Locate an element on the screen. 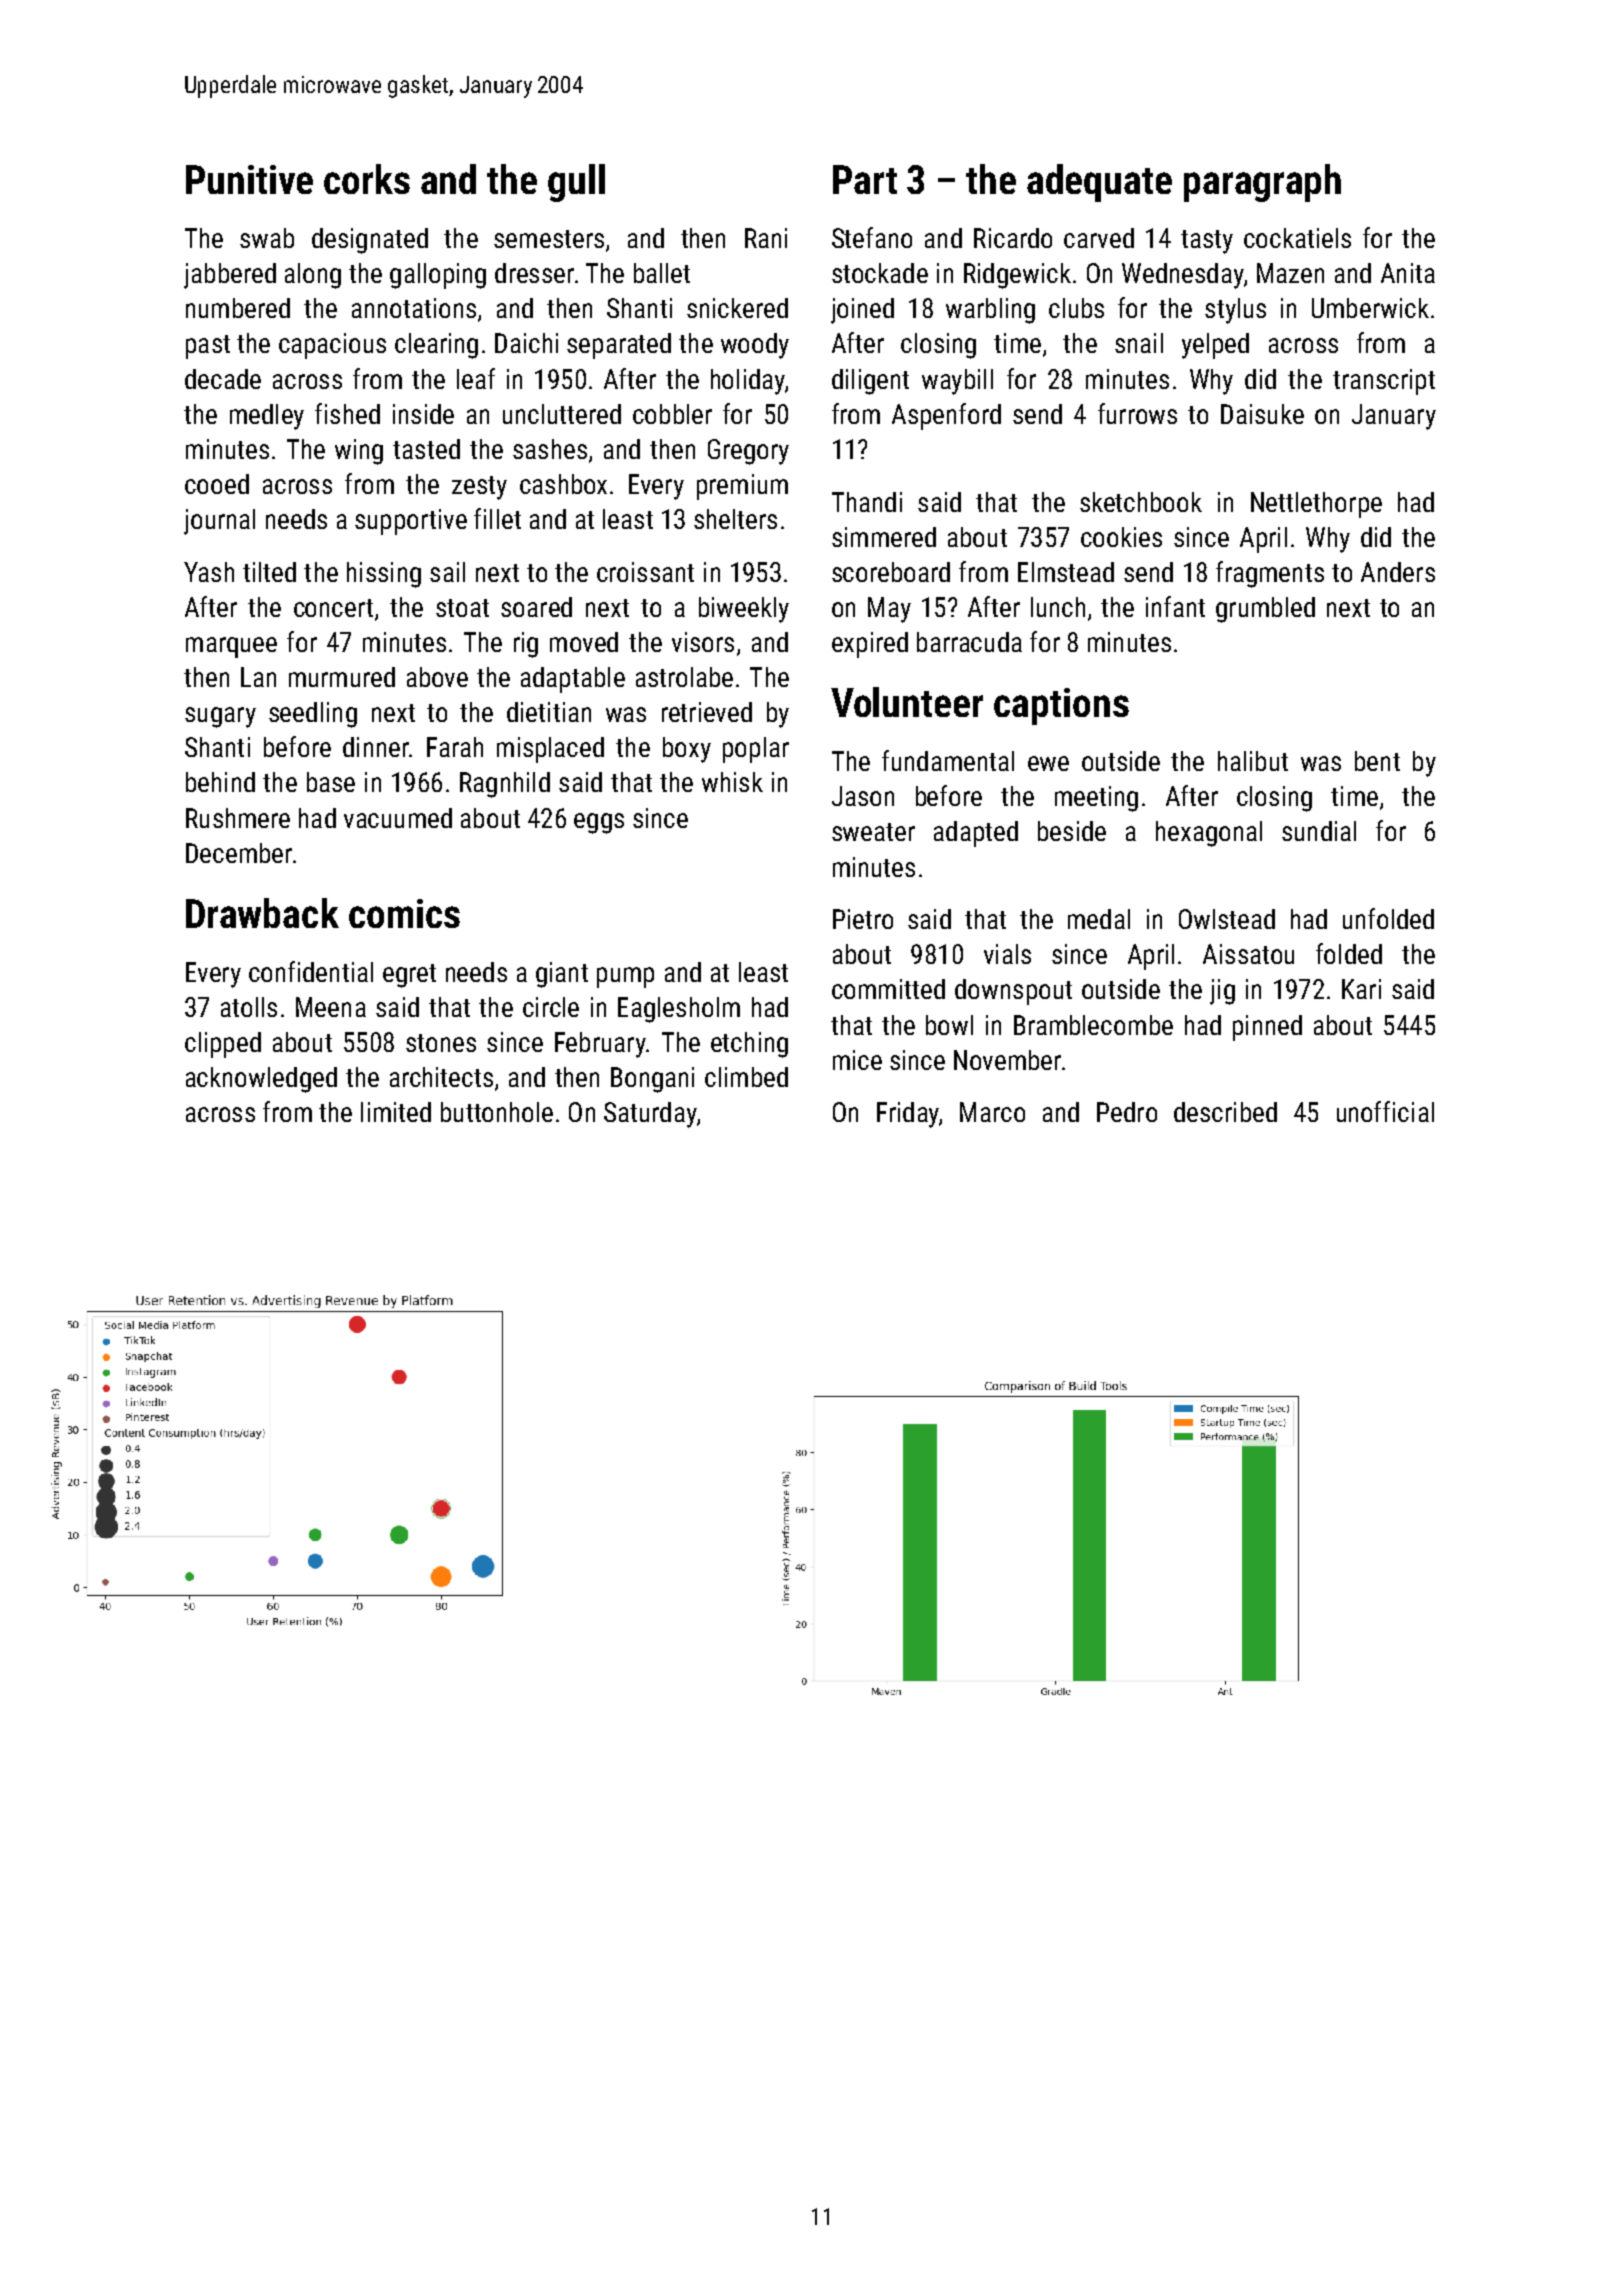  hexagonal is located at coordinates (1209, 834).
